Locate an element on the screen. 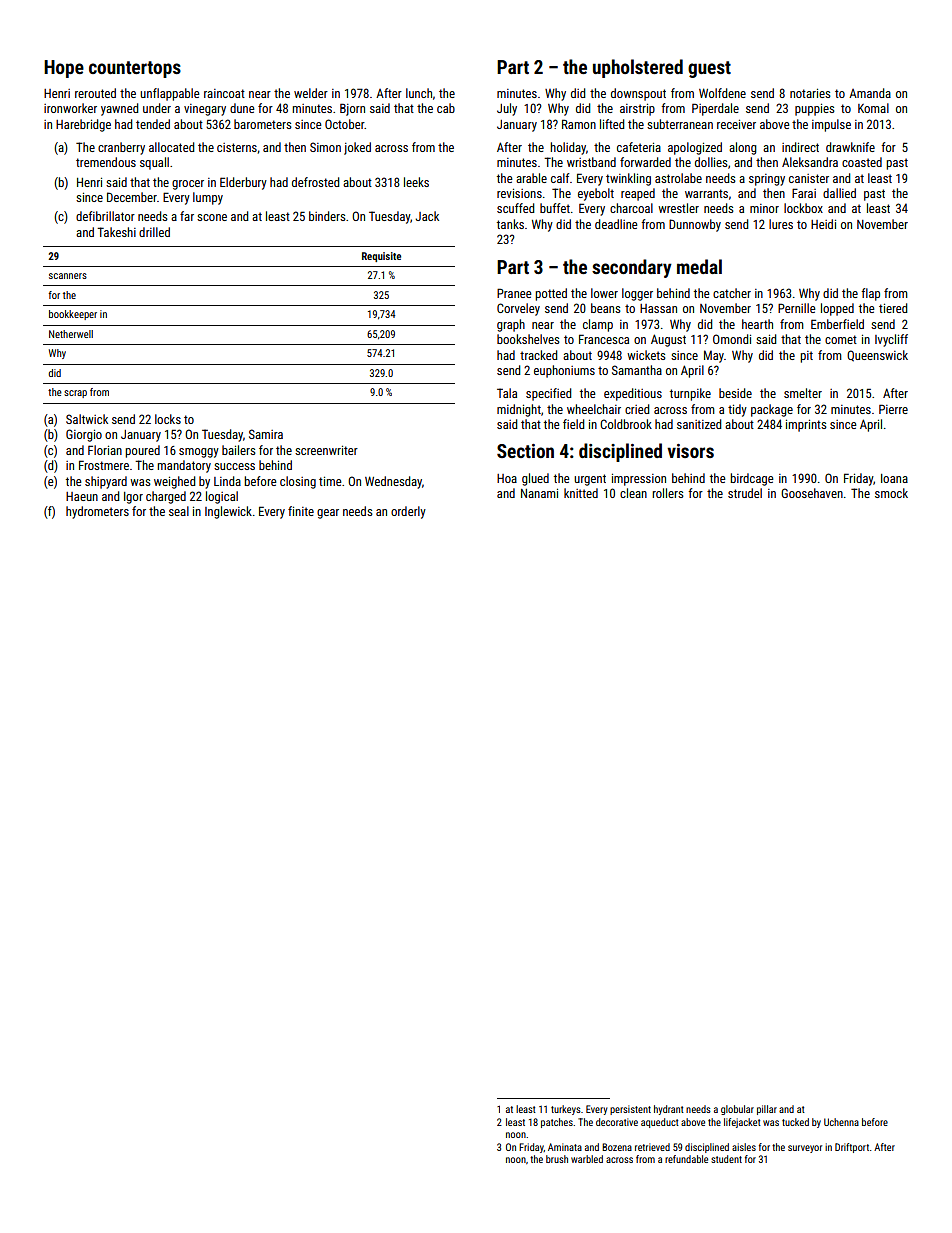 The width and height of the screenshot is (952, 1233). patches is located at coordinates (557, 1123).
